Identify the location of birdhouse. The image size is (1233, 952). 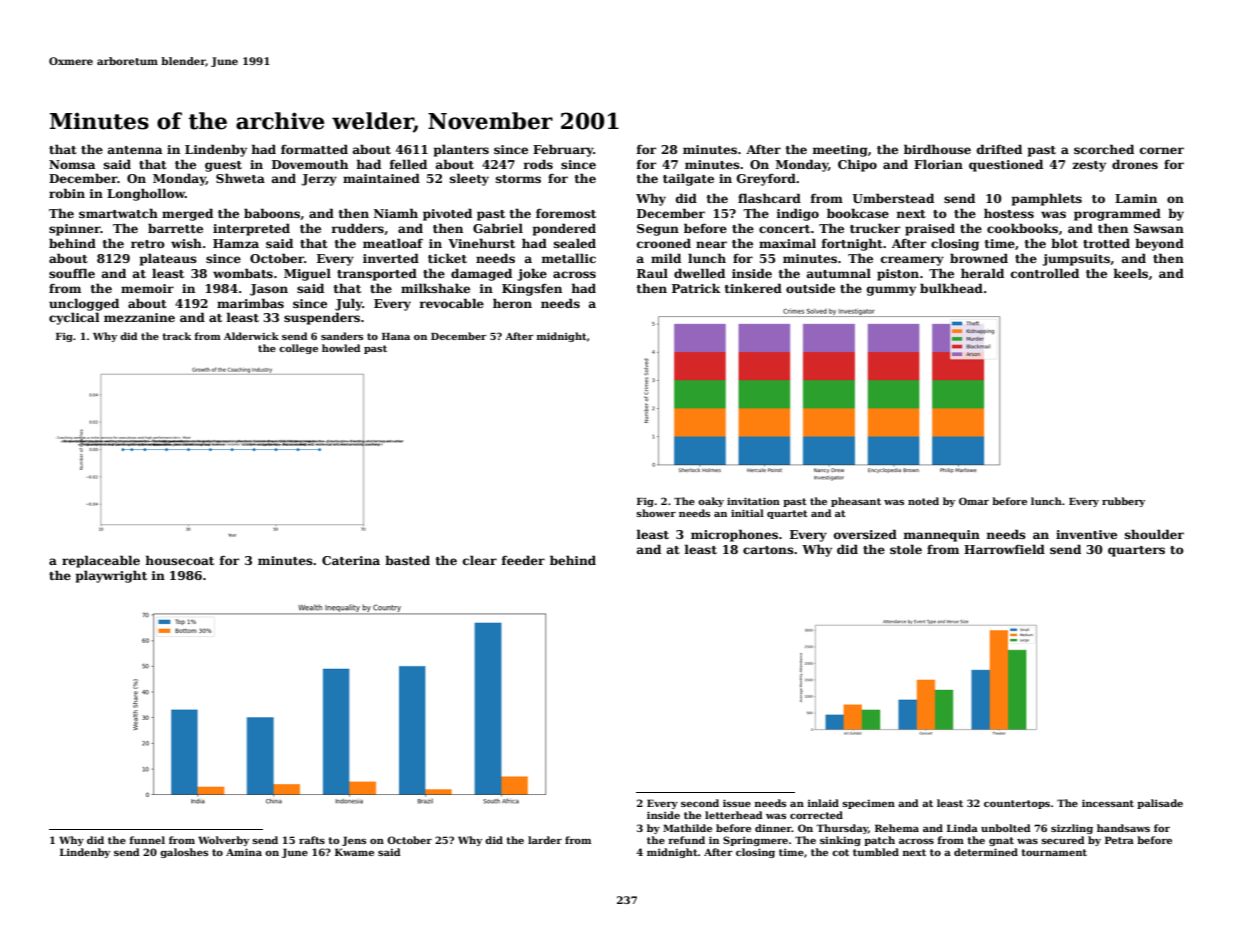
(937, 149).
